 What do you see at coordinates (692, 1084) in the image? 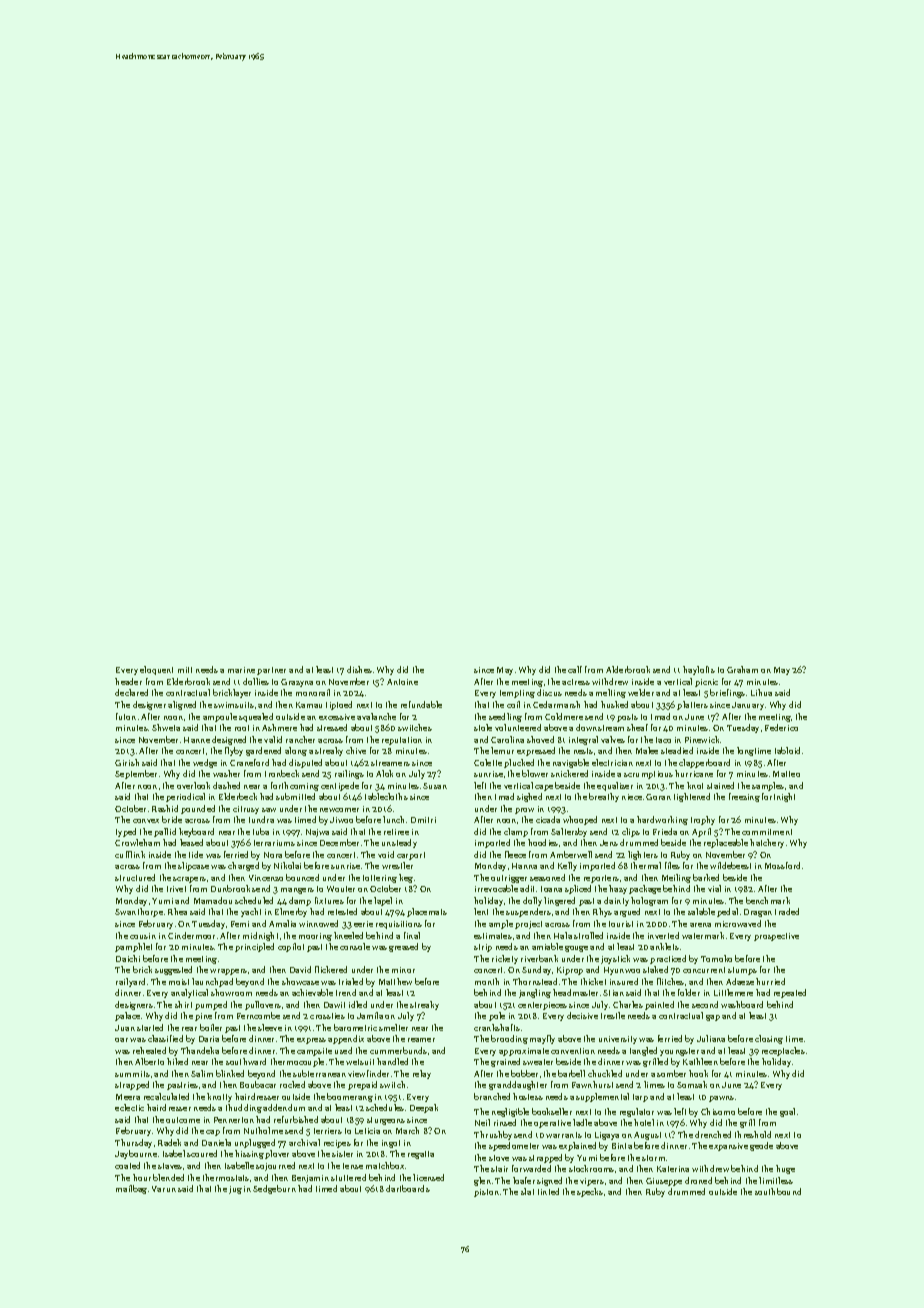
I see `Somsak` at bounding box center [692, 1084].
